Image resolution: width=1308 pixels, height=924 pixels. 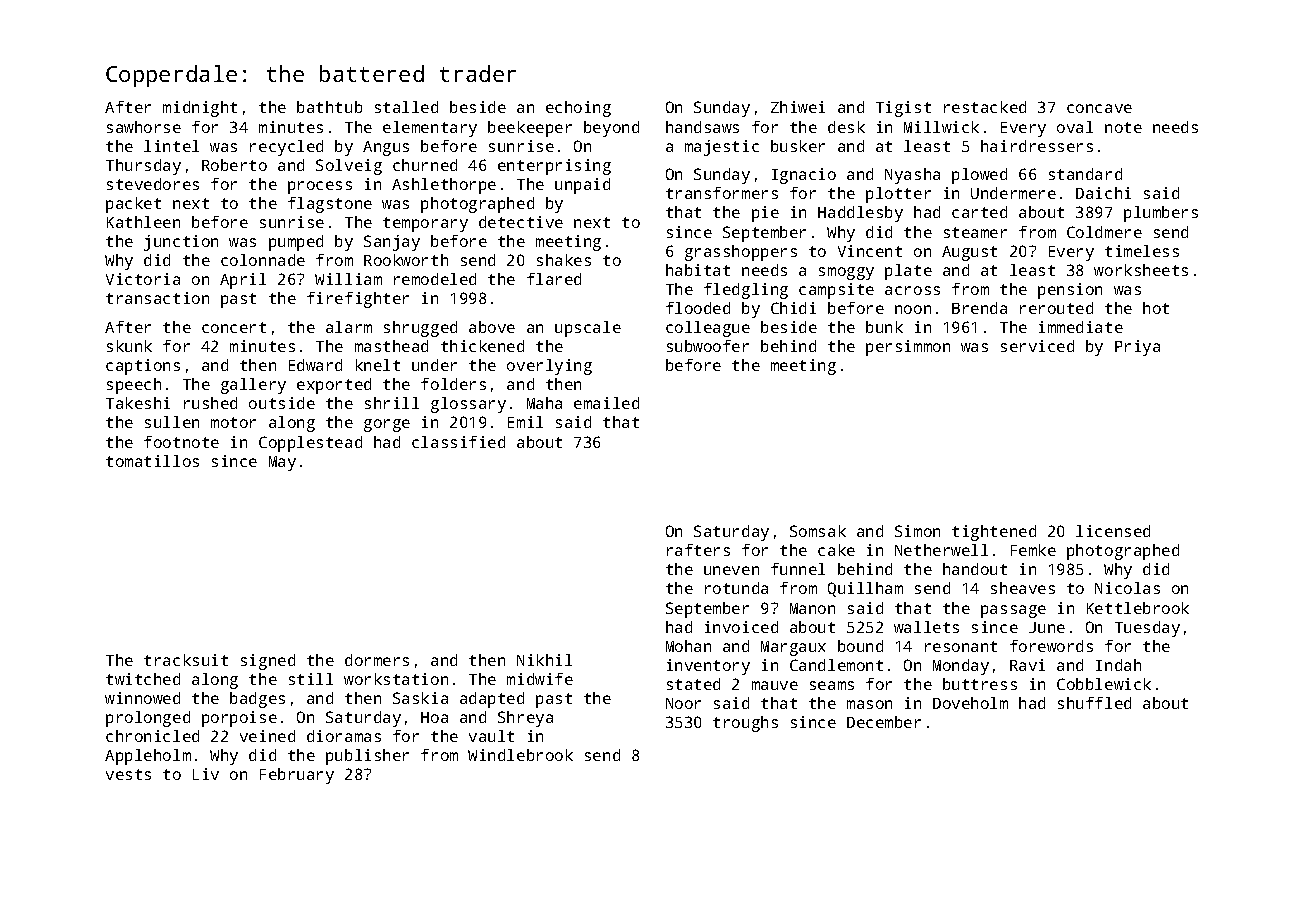 What do you see at coordinates (128, 774) in the screenshot?
I see `vests` at bounding box center [128, 774].
